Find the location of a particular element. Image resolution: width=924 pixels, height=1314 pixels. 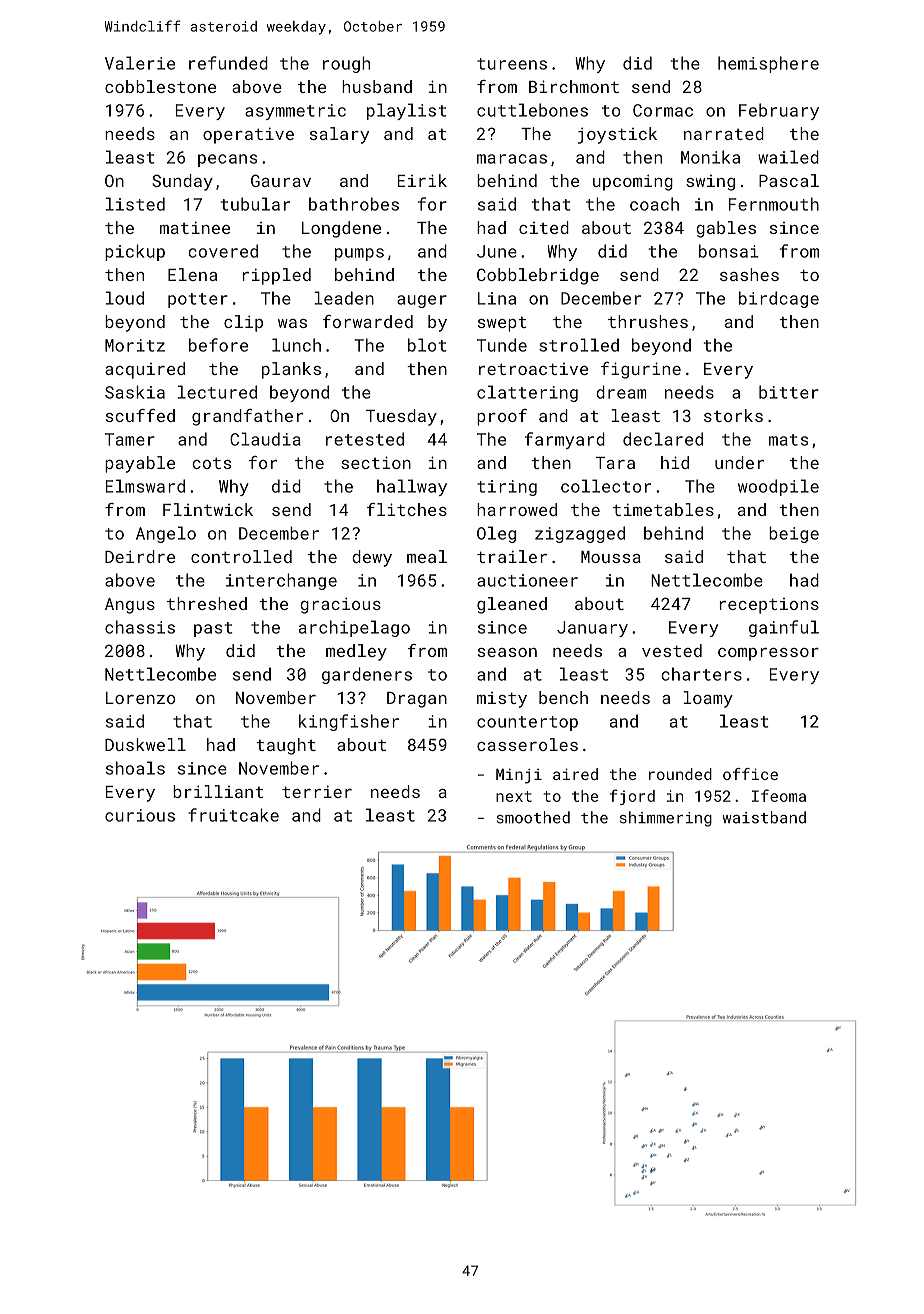

fruitcake is located at coordinates (233, 815).
